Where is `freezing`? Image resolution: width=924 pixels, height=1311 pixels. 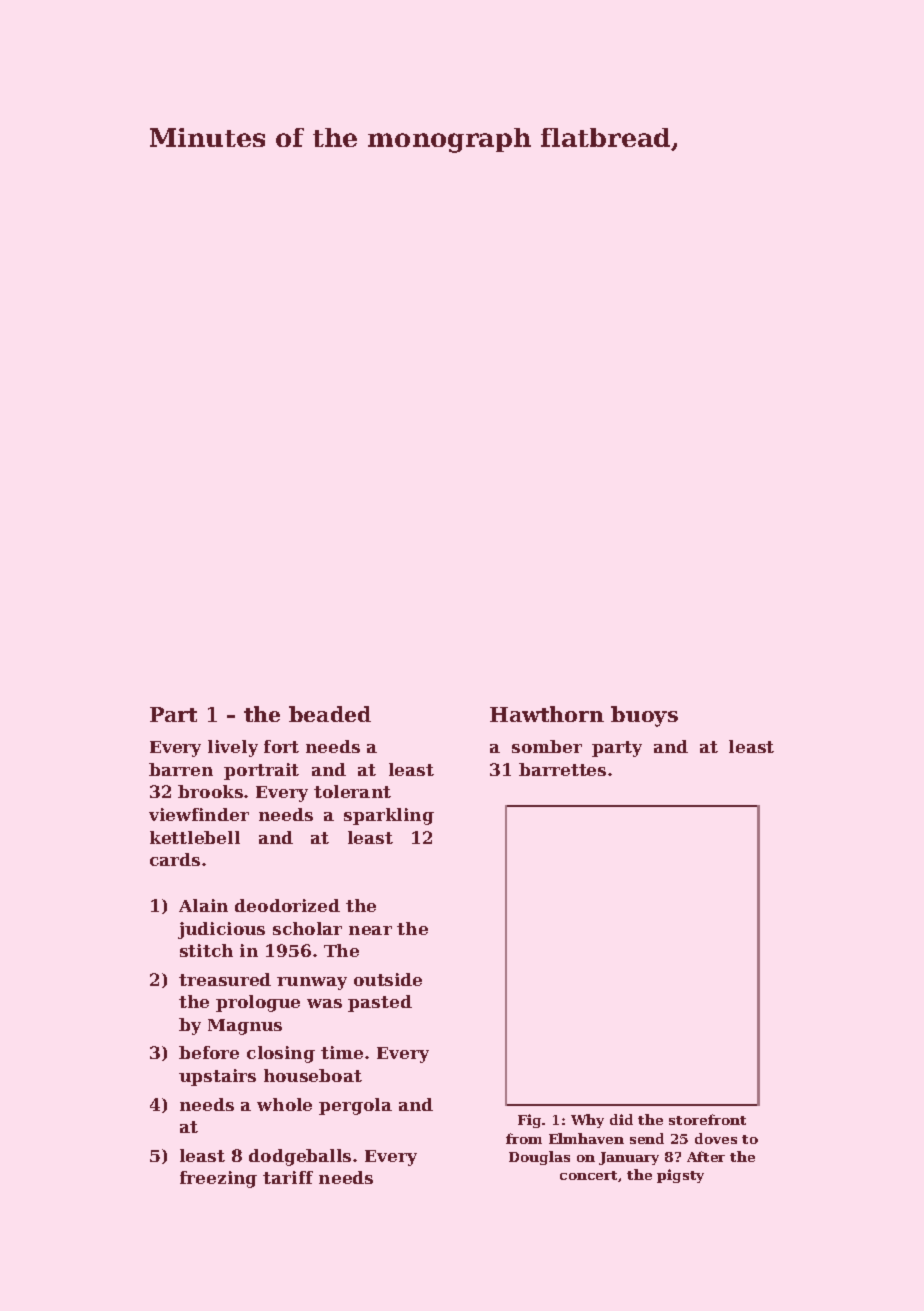 freezing is located at coordinates (218, 1179).
